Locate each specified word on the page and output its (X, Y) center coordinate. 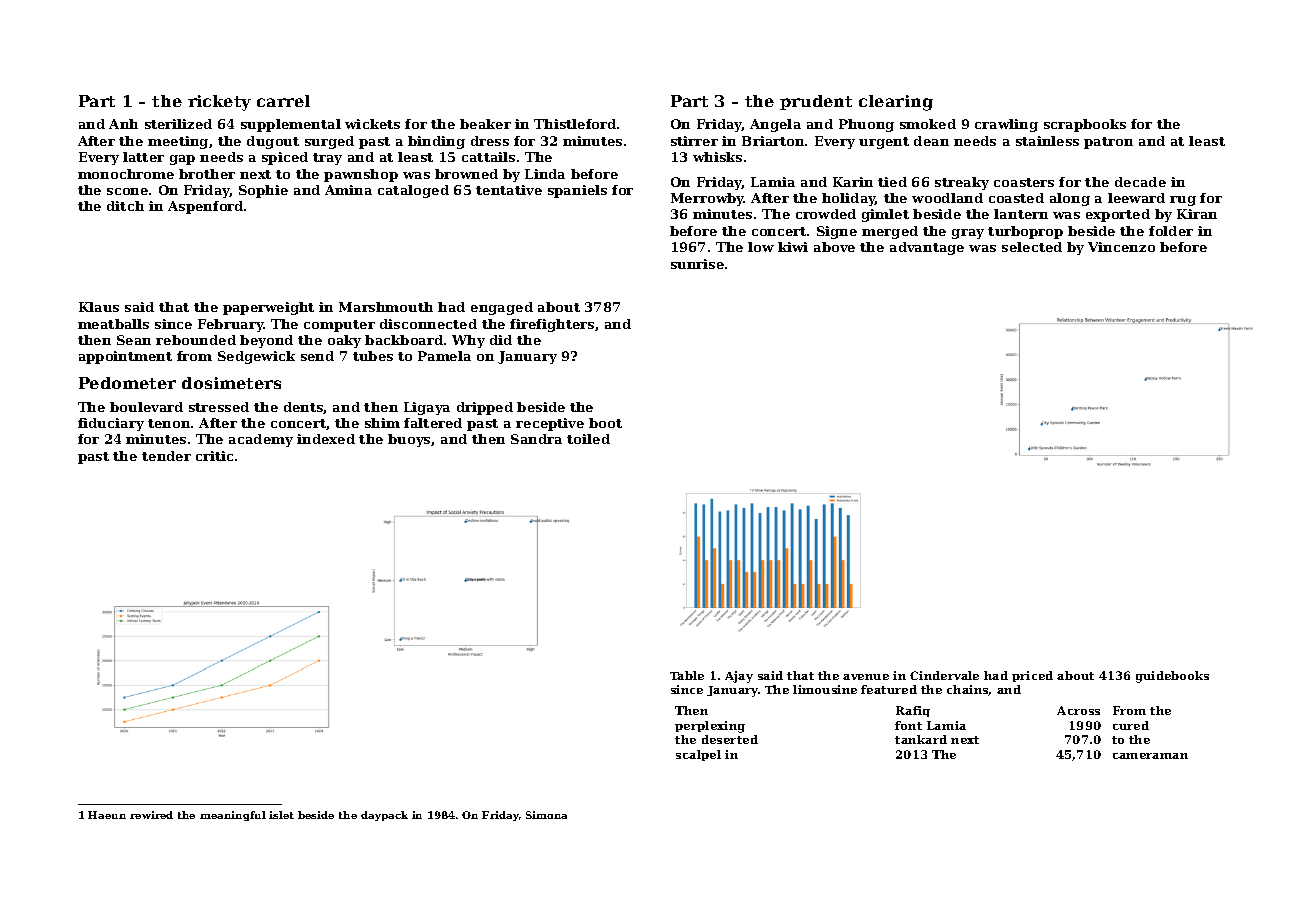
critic (214, 456)
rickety (219, 103)
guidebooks (1172, 677)
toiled (588, 439)
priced (1032, 676)
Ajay (739, 677)
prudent (816, 102)
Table (687, 675)
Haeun (107, 815)
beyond (266, 341)
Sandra (536, 439)
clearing (896, 103)
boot (605, 423)
